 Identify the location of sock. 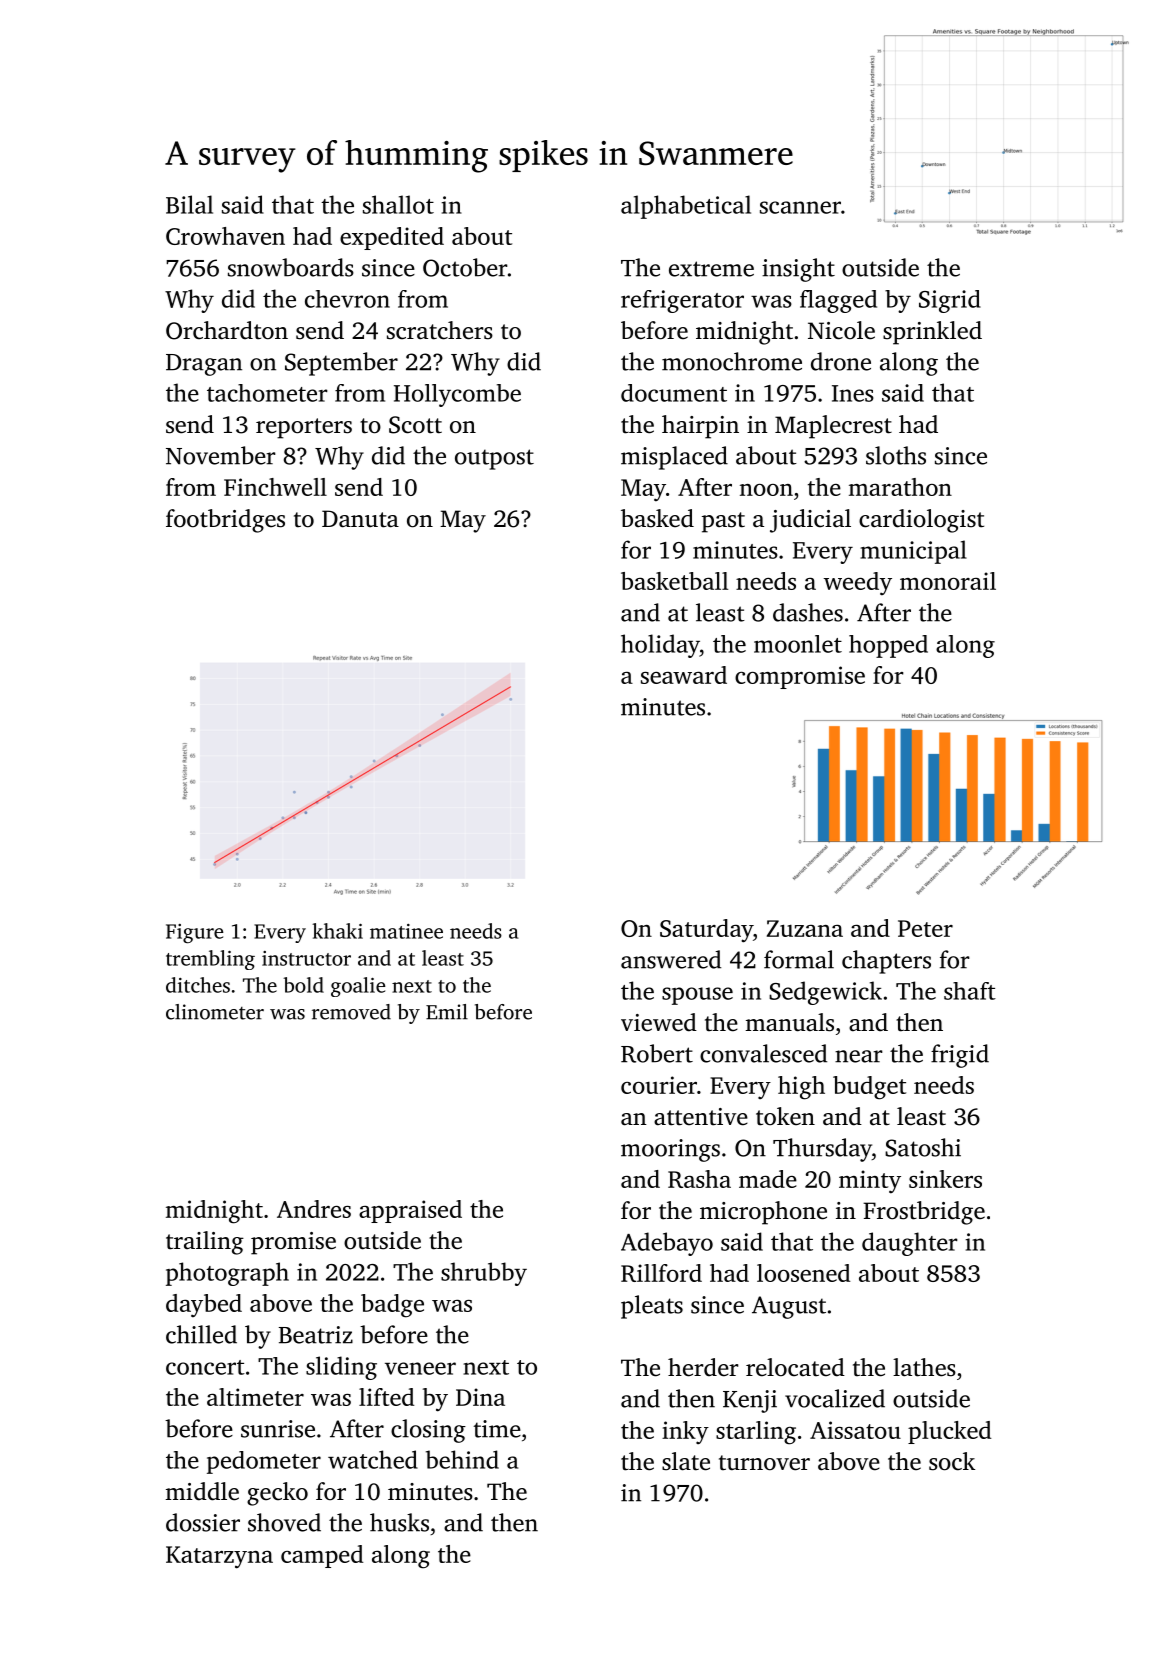
(952, 1461).
